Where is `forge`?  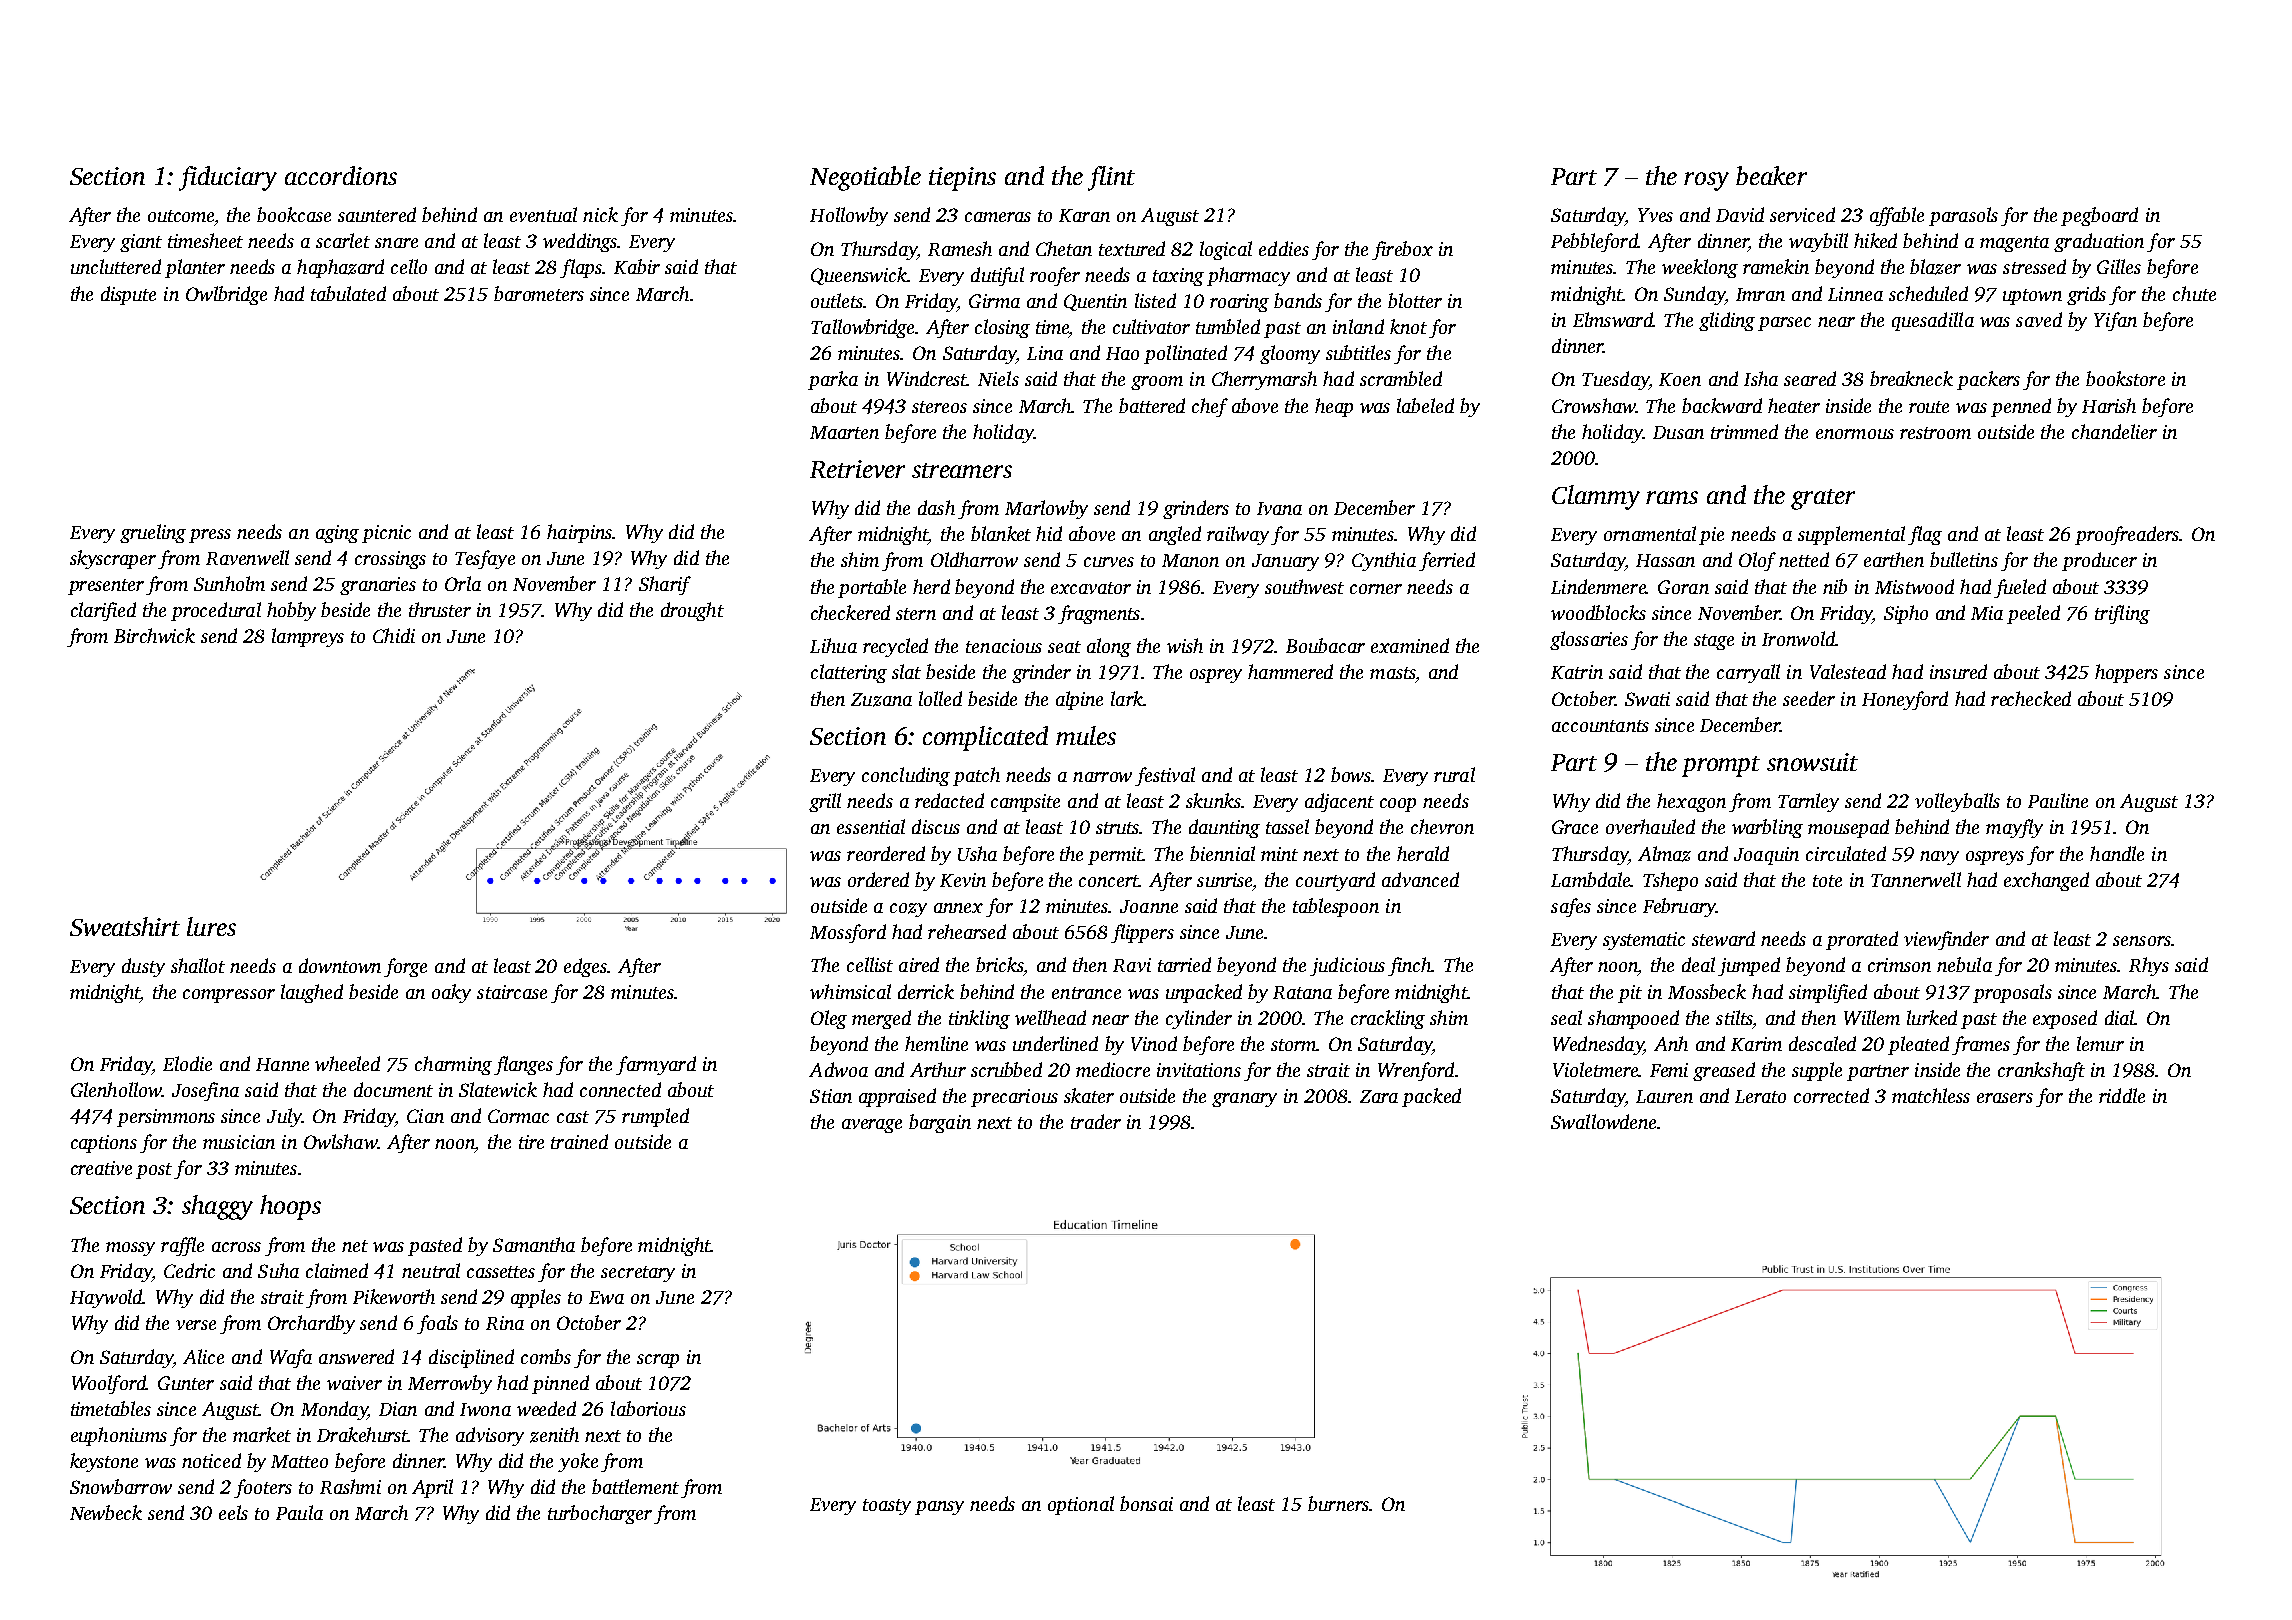
forge is located at coordinates (405, 967).
